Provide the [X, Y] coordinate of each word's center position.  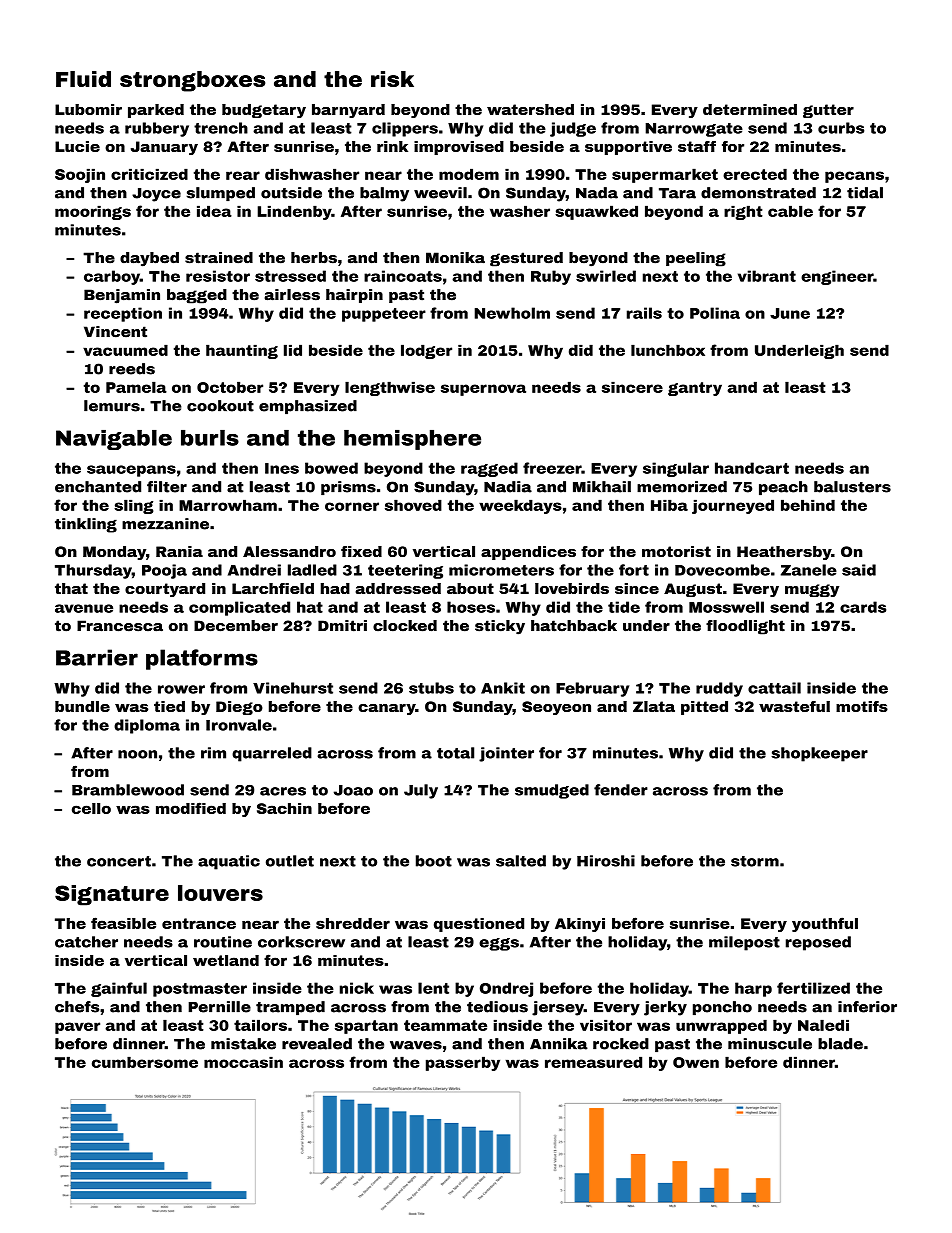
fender [621, 790]
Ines [282, 468]
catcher [86, 942]
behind [808, 505]
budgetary [264, 111]
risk [392, 79]
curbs [841, 128]
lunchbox [668, 350]
